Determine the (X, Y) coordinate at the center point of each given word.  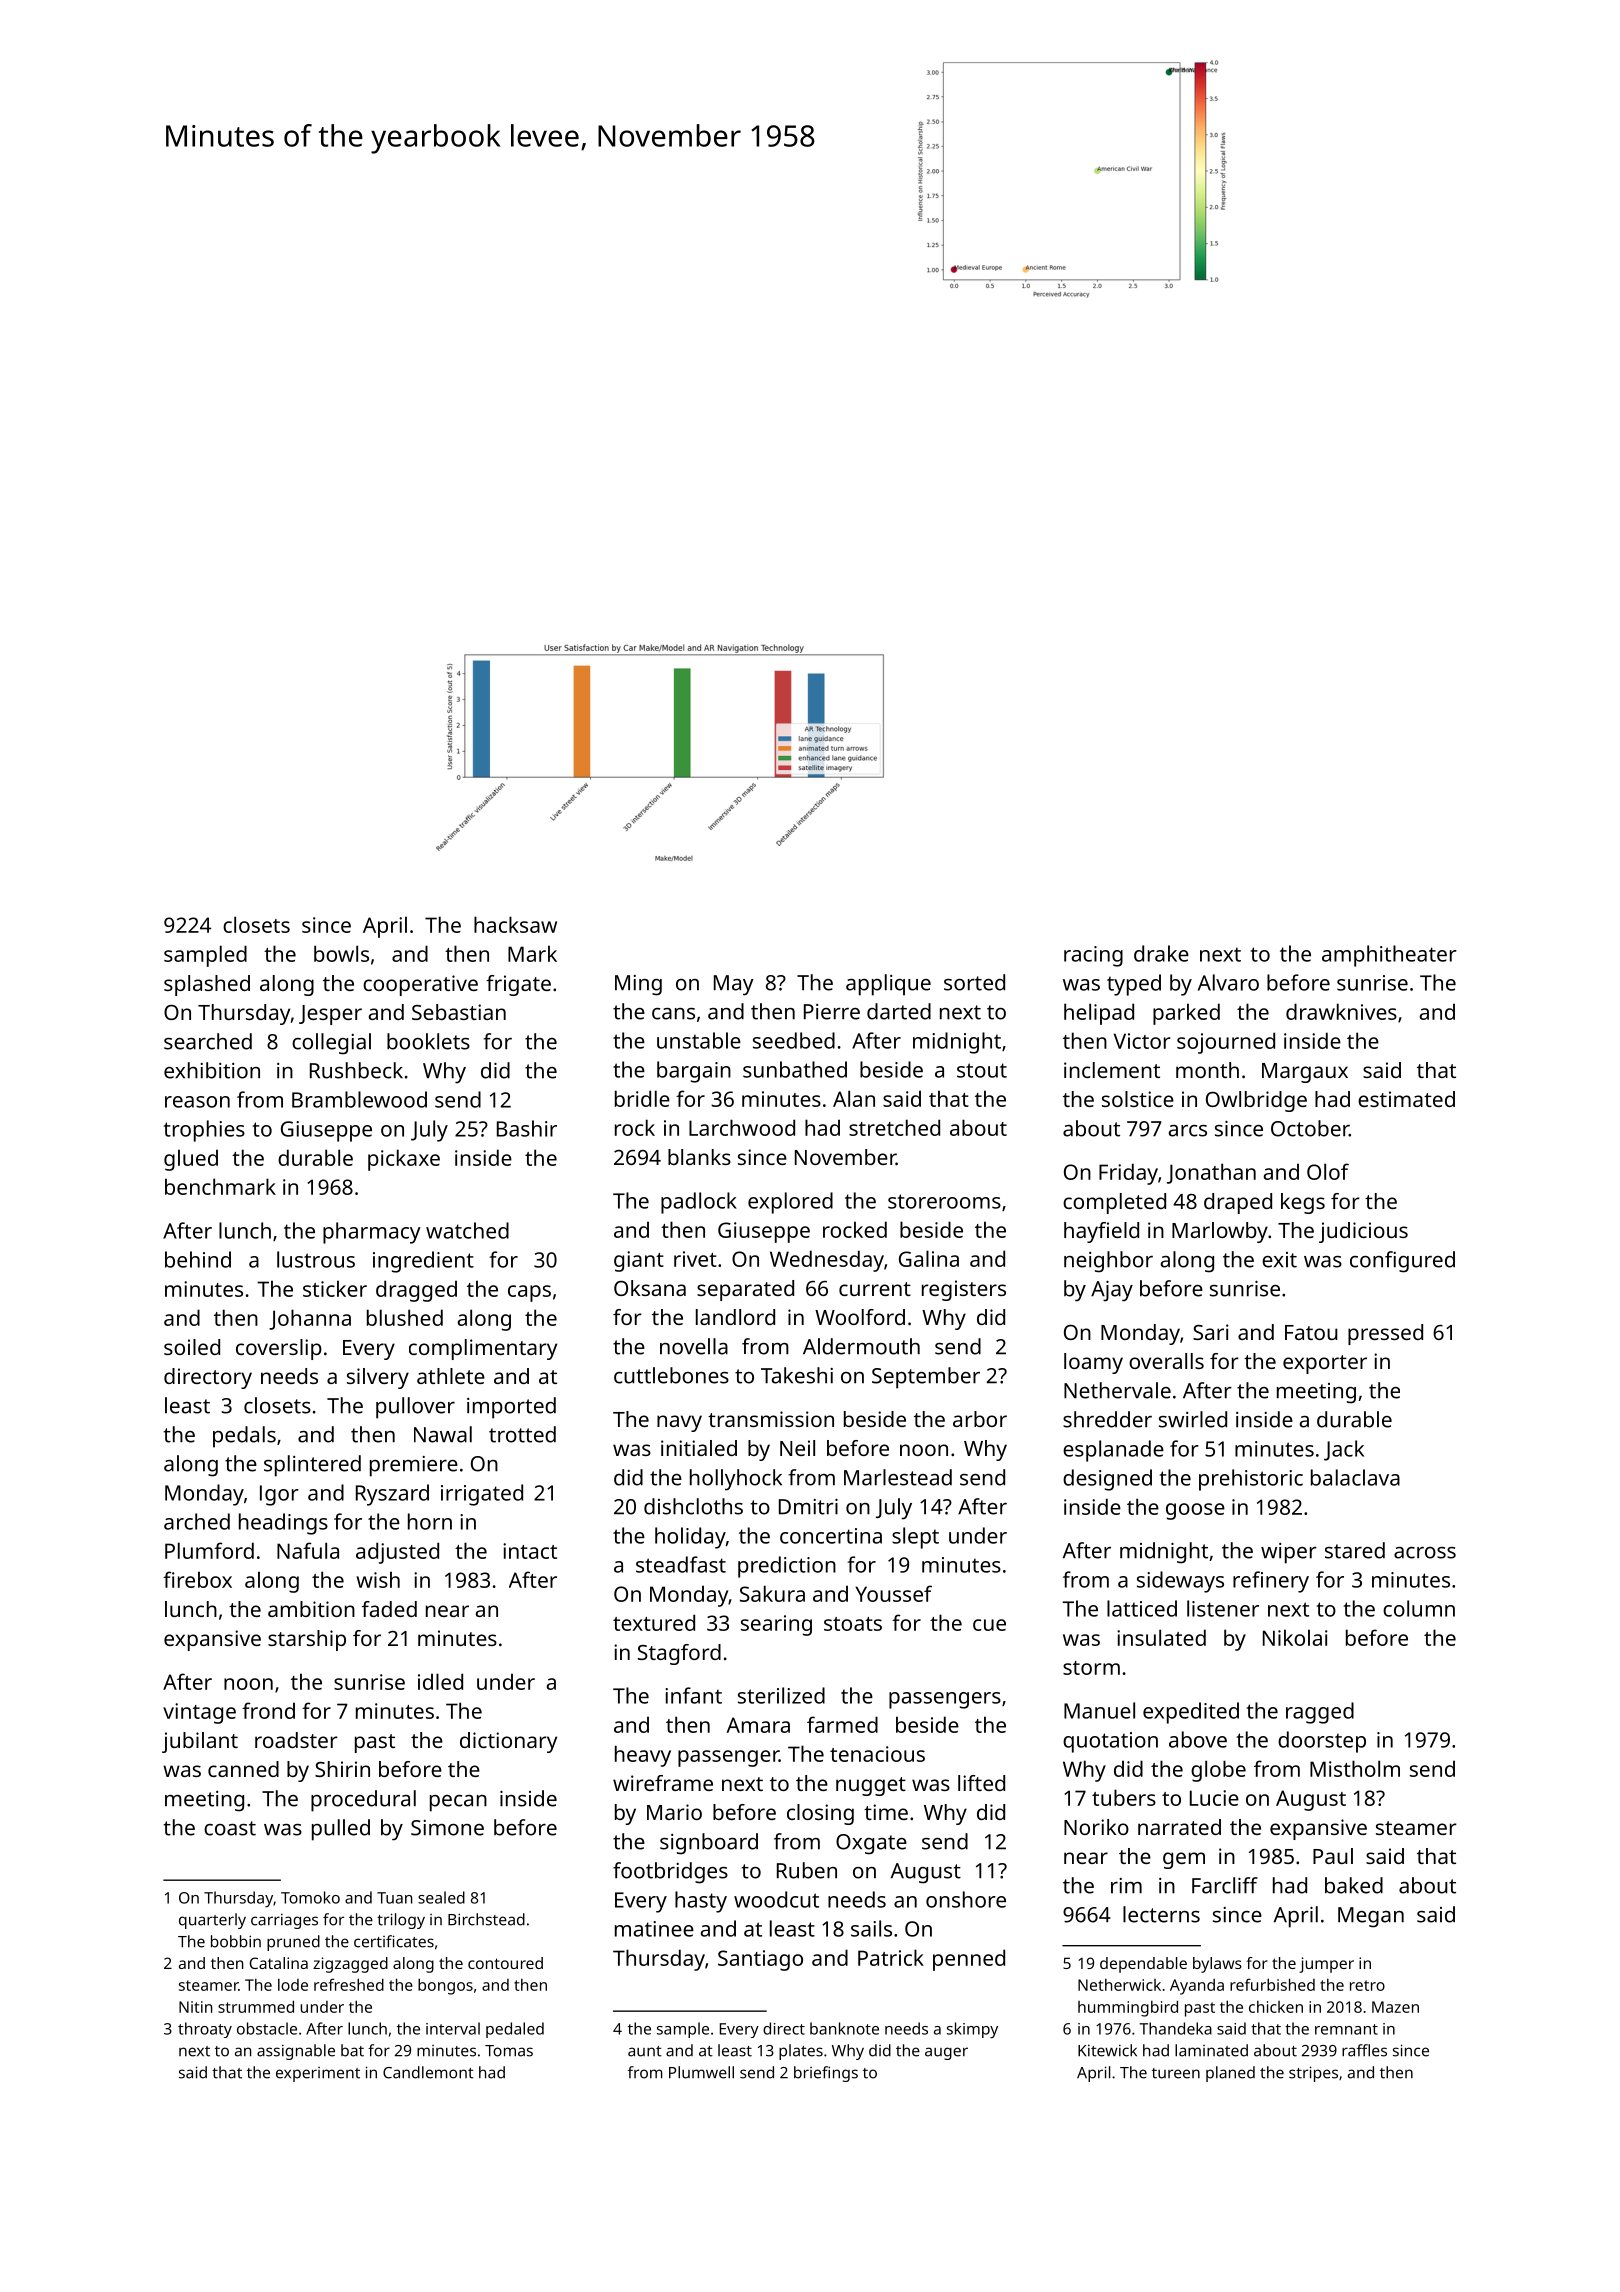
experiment (318, 2074)
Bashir (527, 1128)
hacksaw (515, 924)
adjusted (397, 1553)
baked (1354, 1885)
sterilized (781, 1695)
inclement (1112, 1070)
